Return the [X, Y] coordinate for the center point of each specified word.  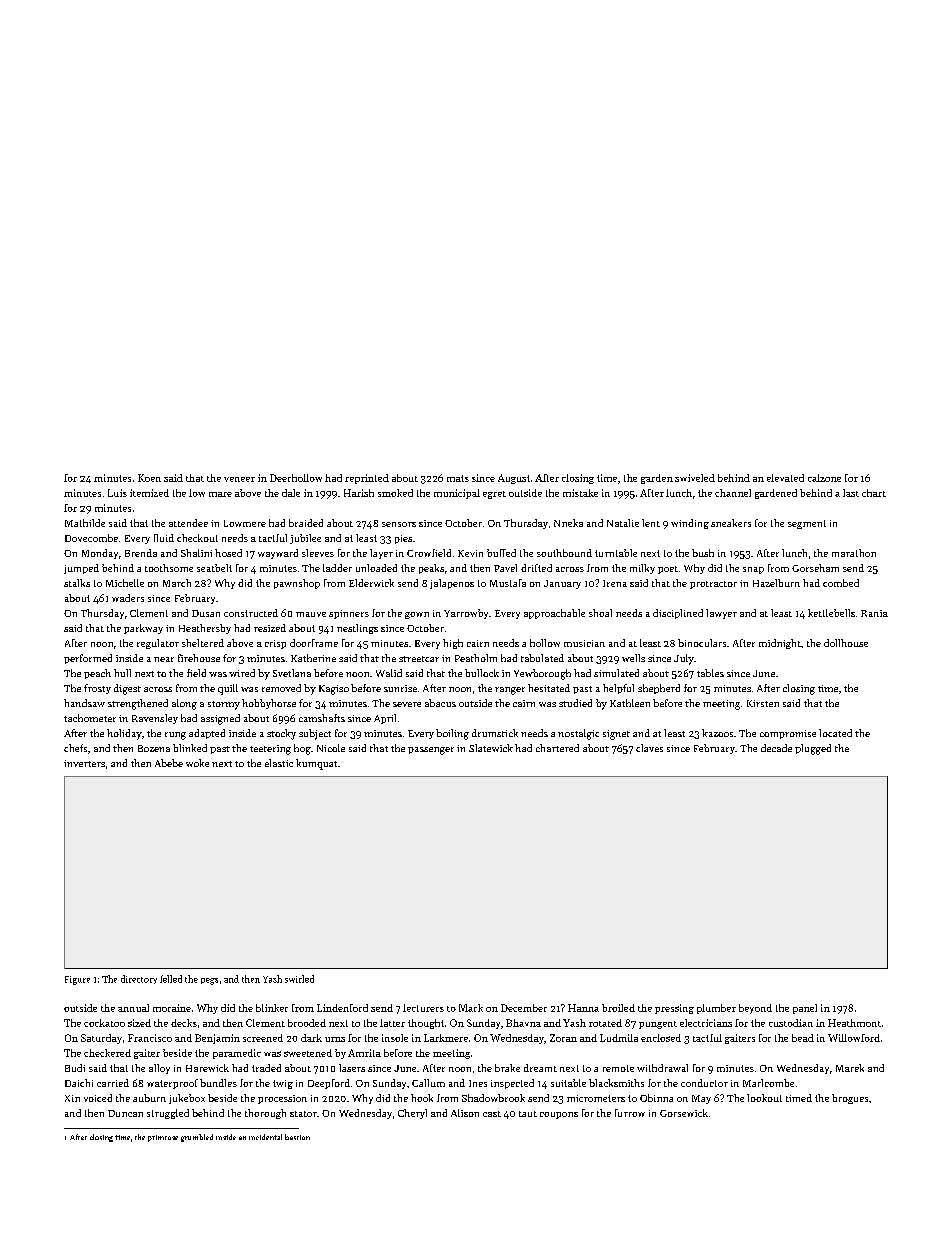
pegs [209, 981]
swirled [299, 979]
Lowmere [245, 523]
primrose [163, 1138]
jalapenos [452, 584]
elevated [785, 478]
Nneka [568, 523]
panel [805, 1009]
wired [242, 673]
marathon [854, 553]
